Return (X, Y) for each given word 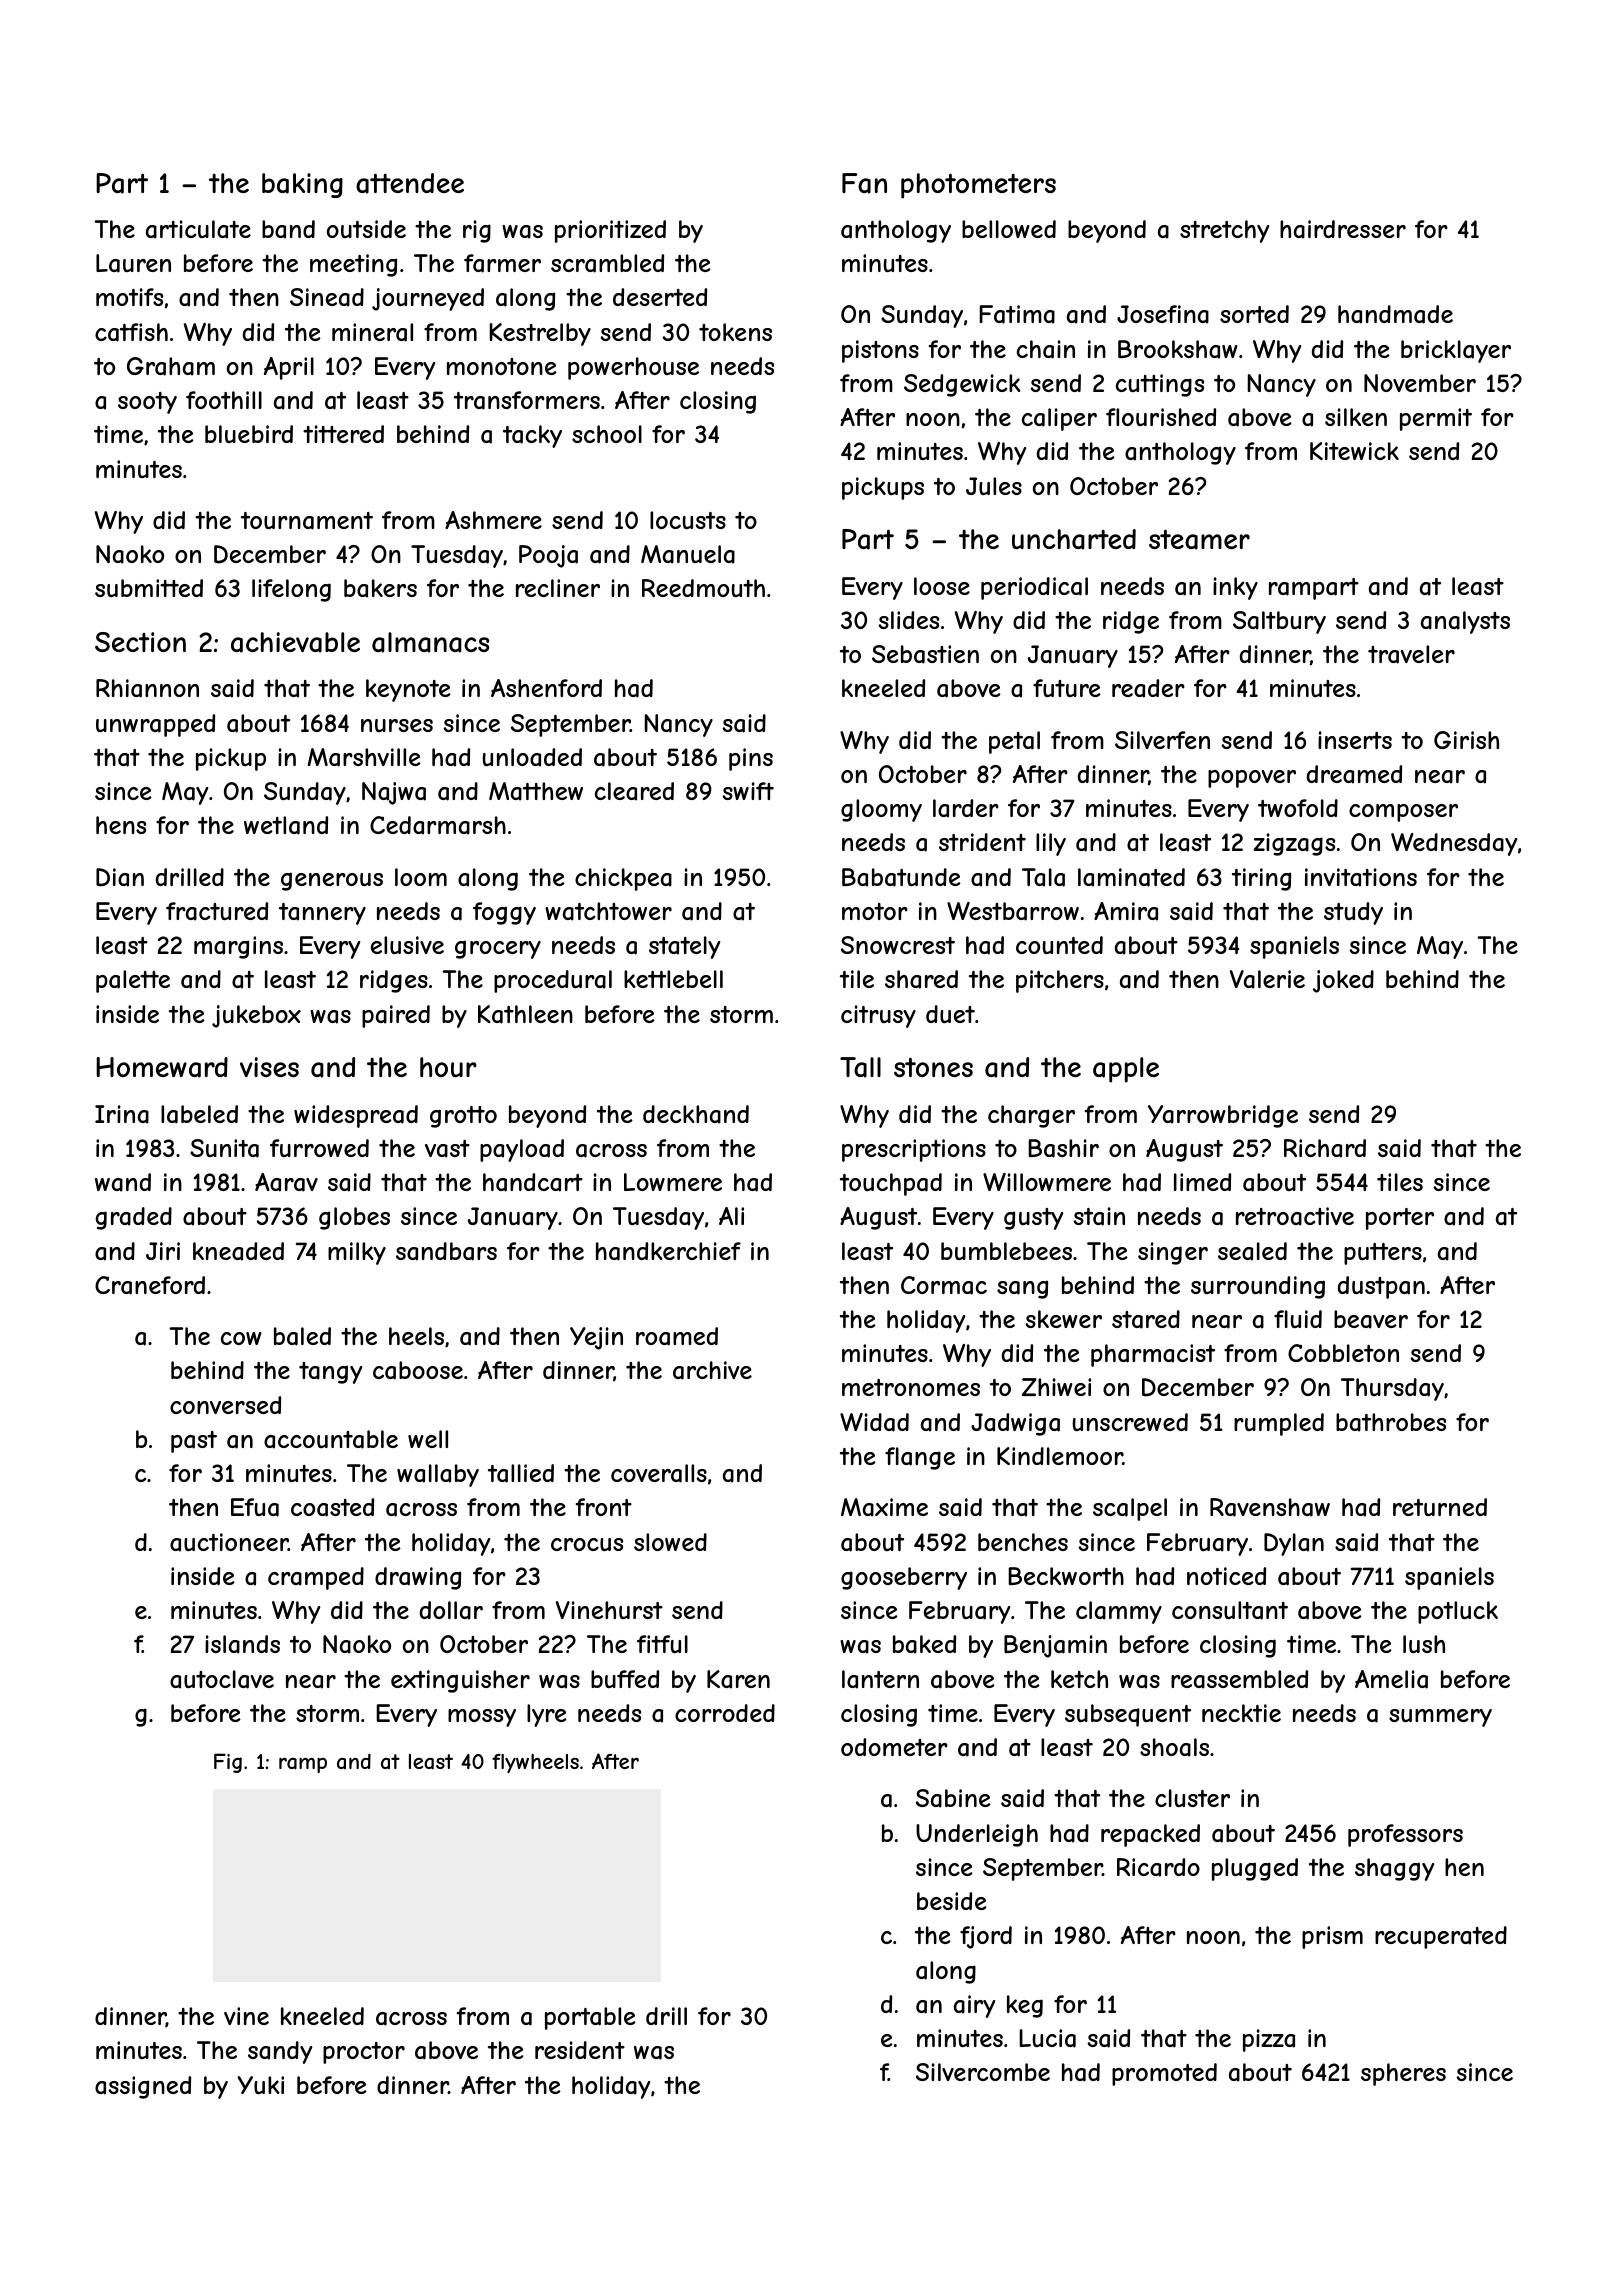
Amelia (1391, 1679)
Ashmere (493, 520)
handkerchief (668, 1251)
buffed (625, 1679)
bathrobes (1391, 1422)
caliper (1059, 419)
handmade (1395, 314)
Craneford (150, 1285)
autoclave (222, 1679)
